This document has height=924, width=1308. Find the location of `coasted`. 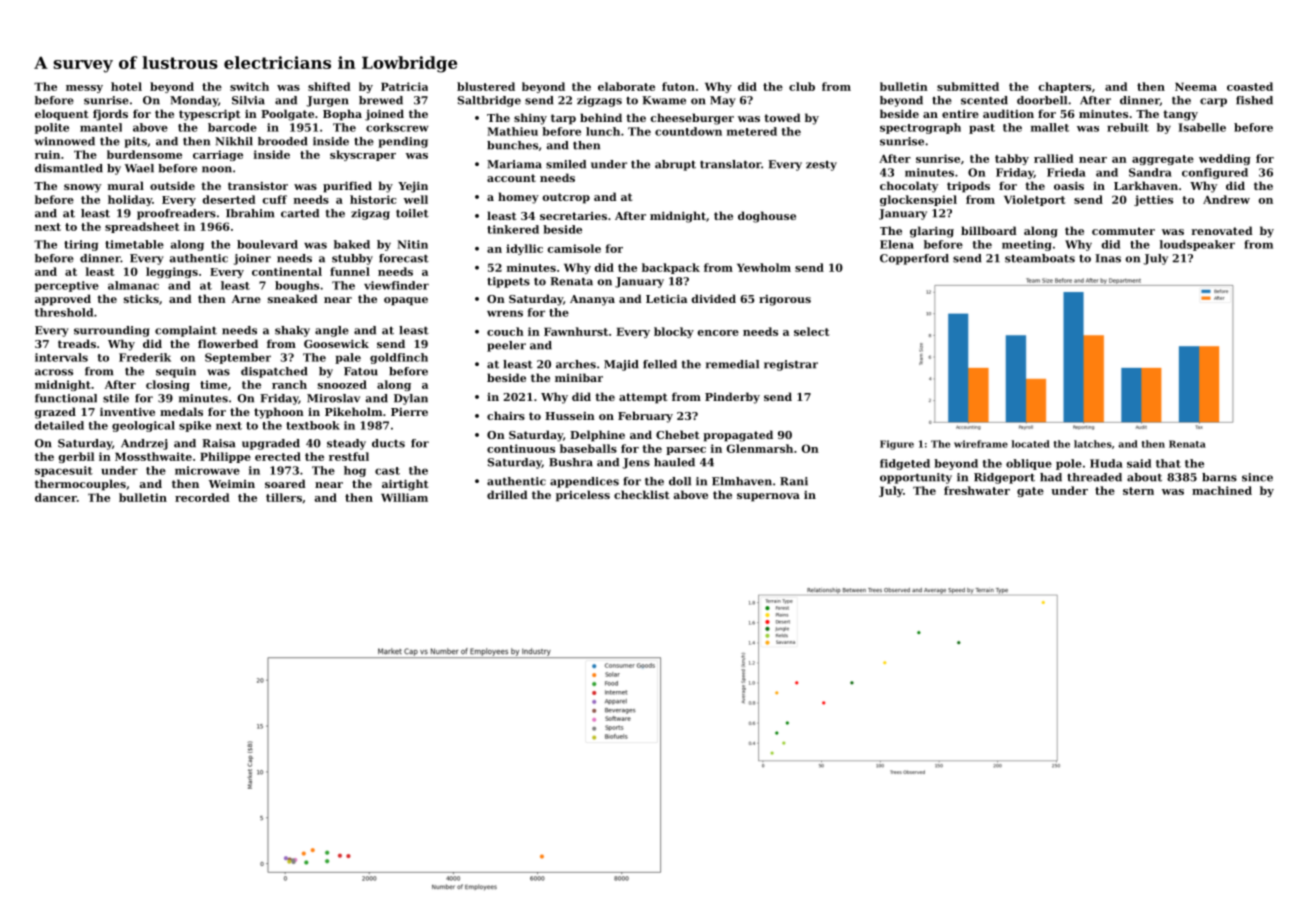

coasted is located at coordinates (1250, 86).
